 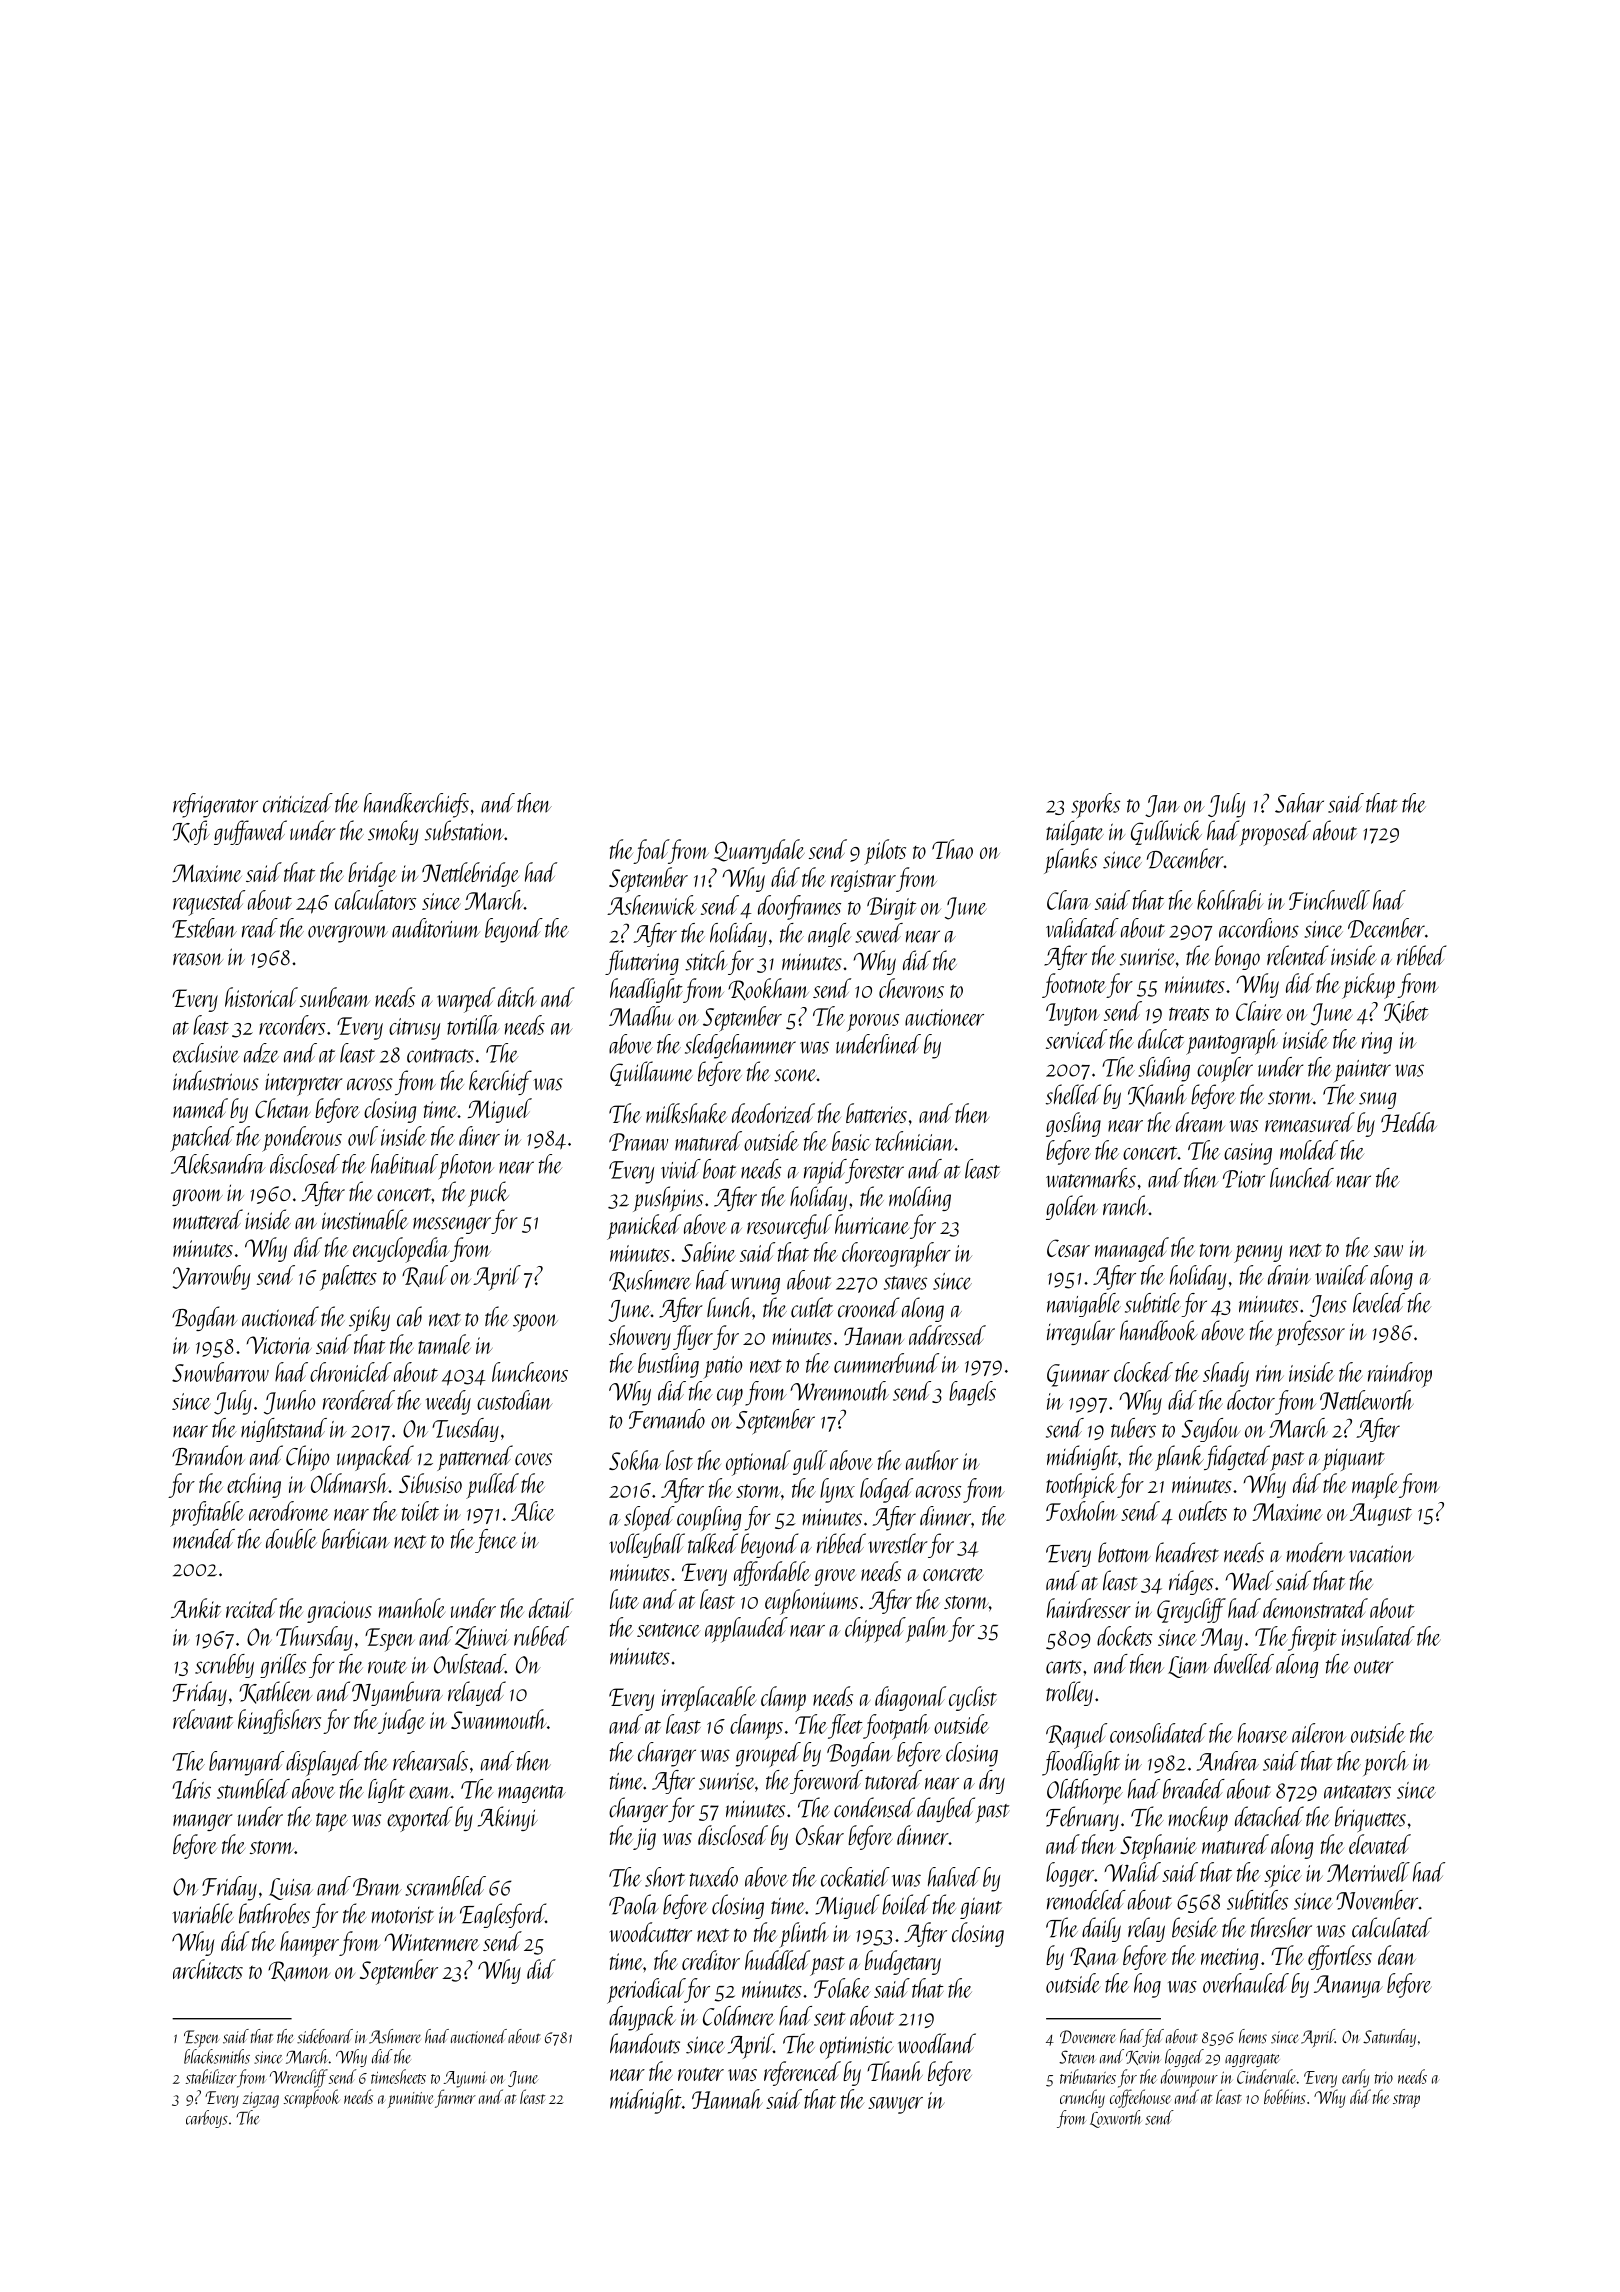 I want to click on auditorium, so click(x=436, y=928).
